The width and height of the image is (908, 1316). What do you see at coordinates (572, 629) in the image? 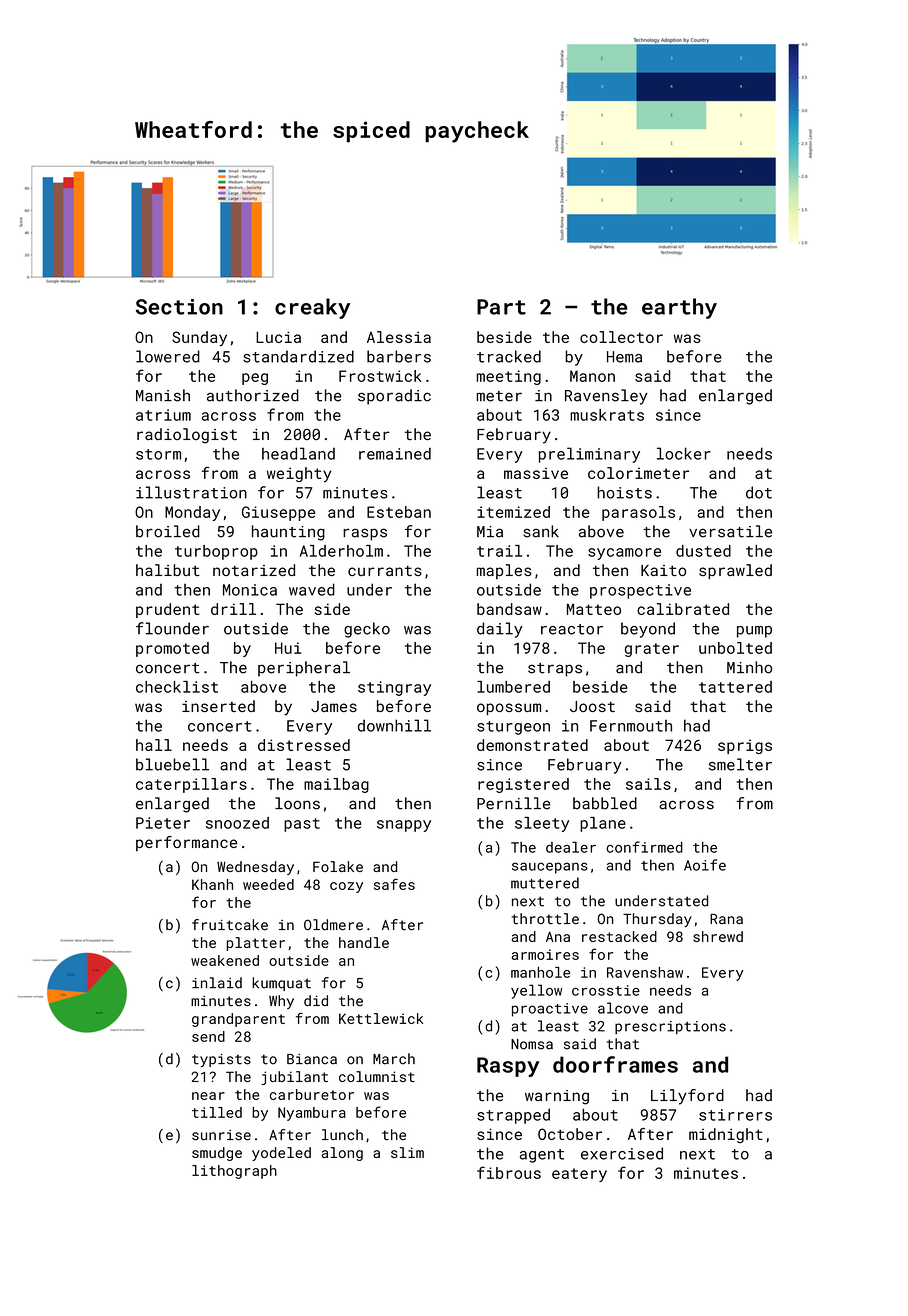
I see `reactor` at bounding box center [572, 629].
